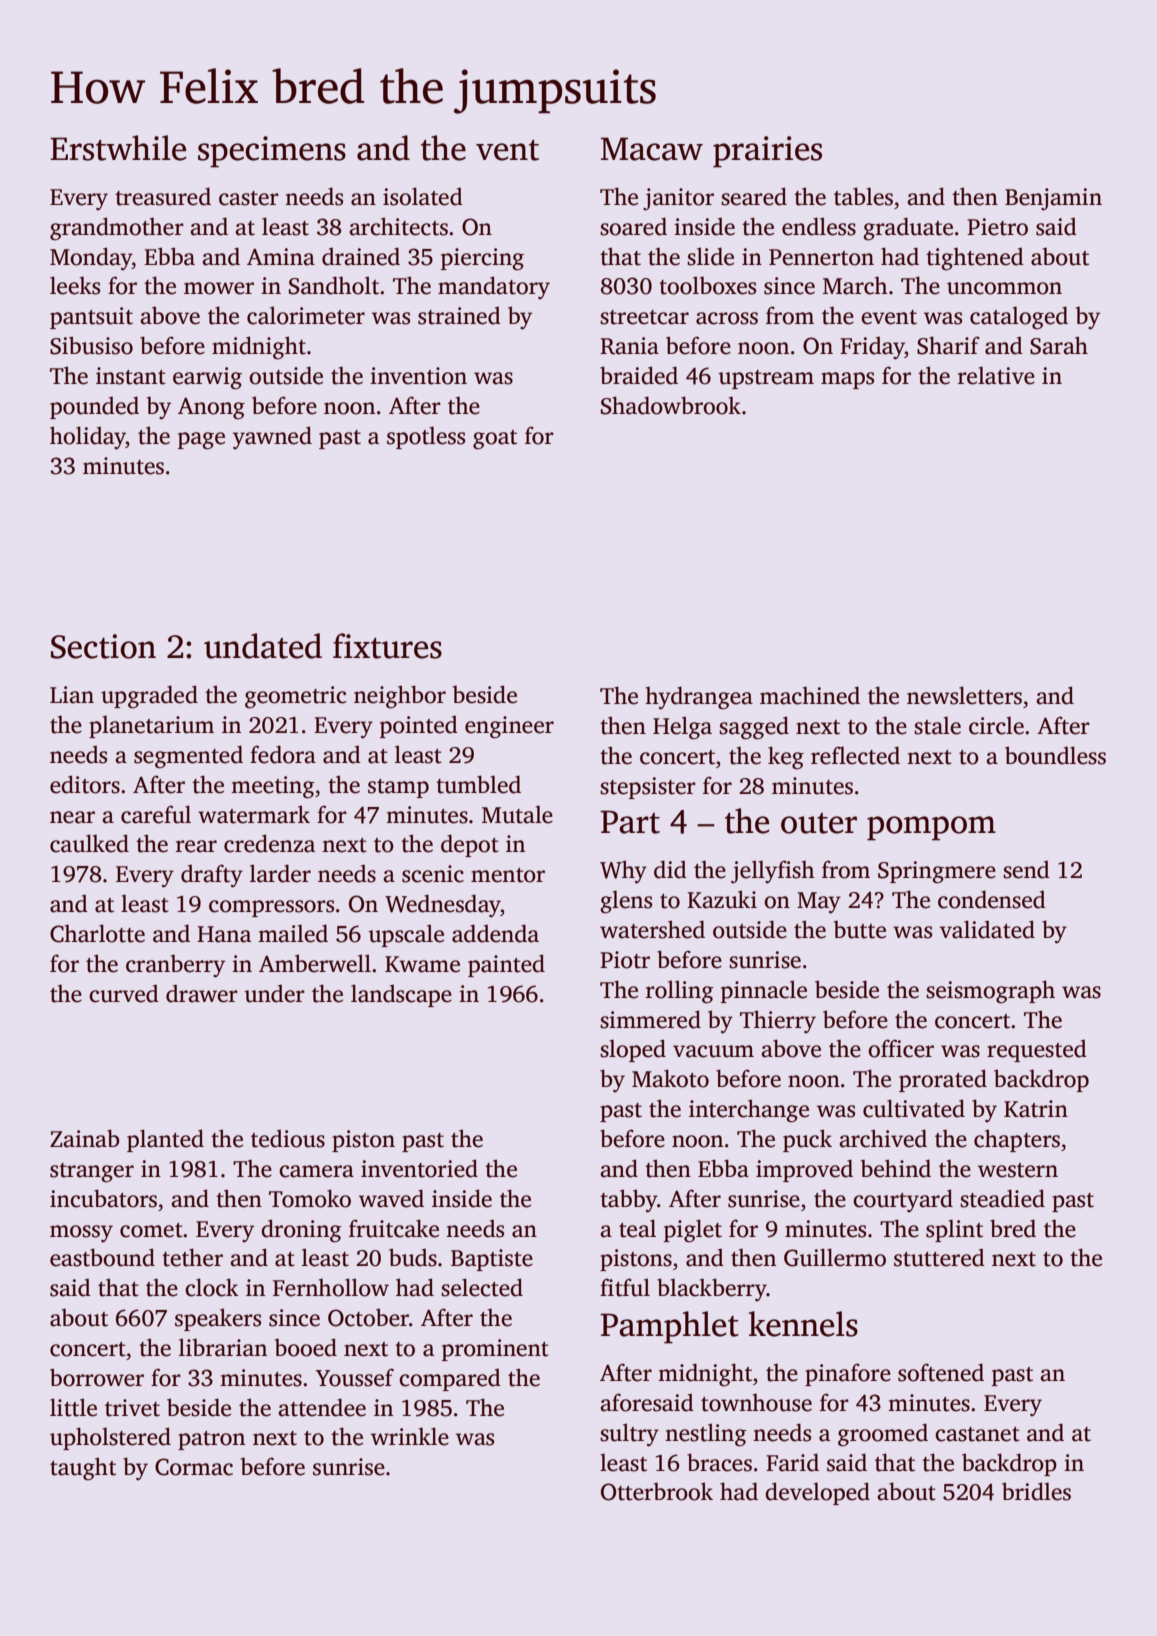  Describe the element at coordinates (301, 1231) in the screenshot. I see `droning` at that location.
